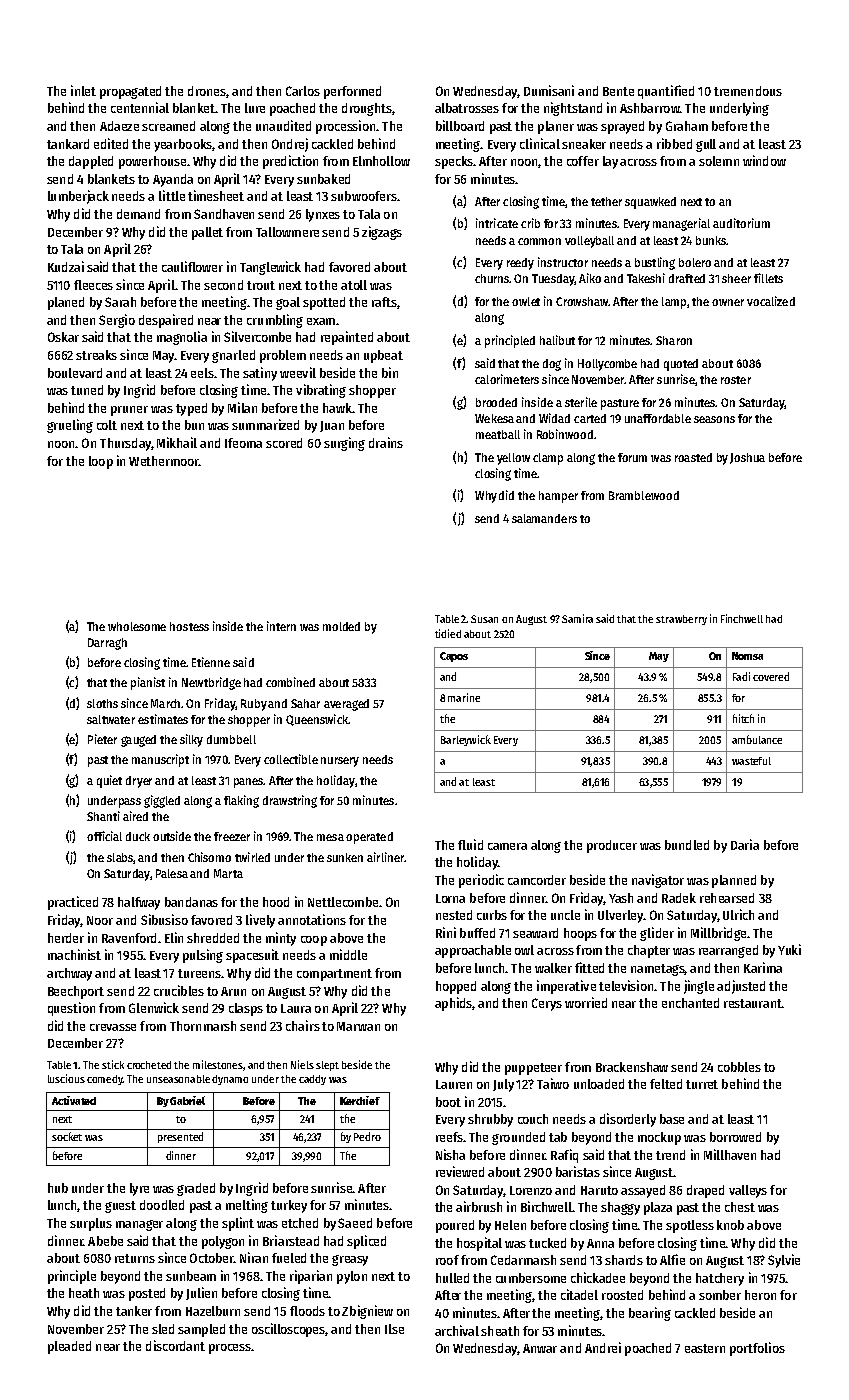  What do you see at coordinates (137, 626) in the screenshot?
I see `wholesome` at bounding box center [137, 626].
